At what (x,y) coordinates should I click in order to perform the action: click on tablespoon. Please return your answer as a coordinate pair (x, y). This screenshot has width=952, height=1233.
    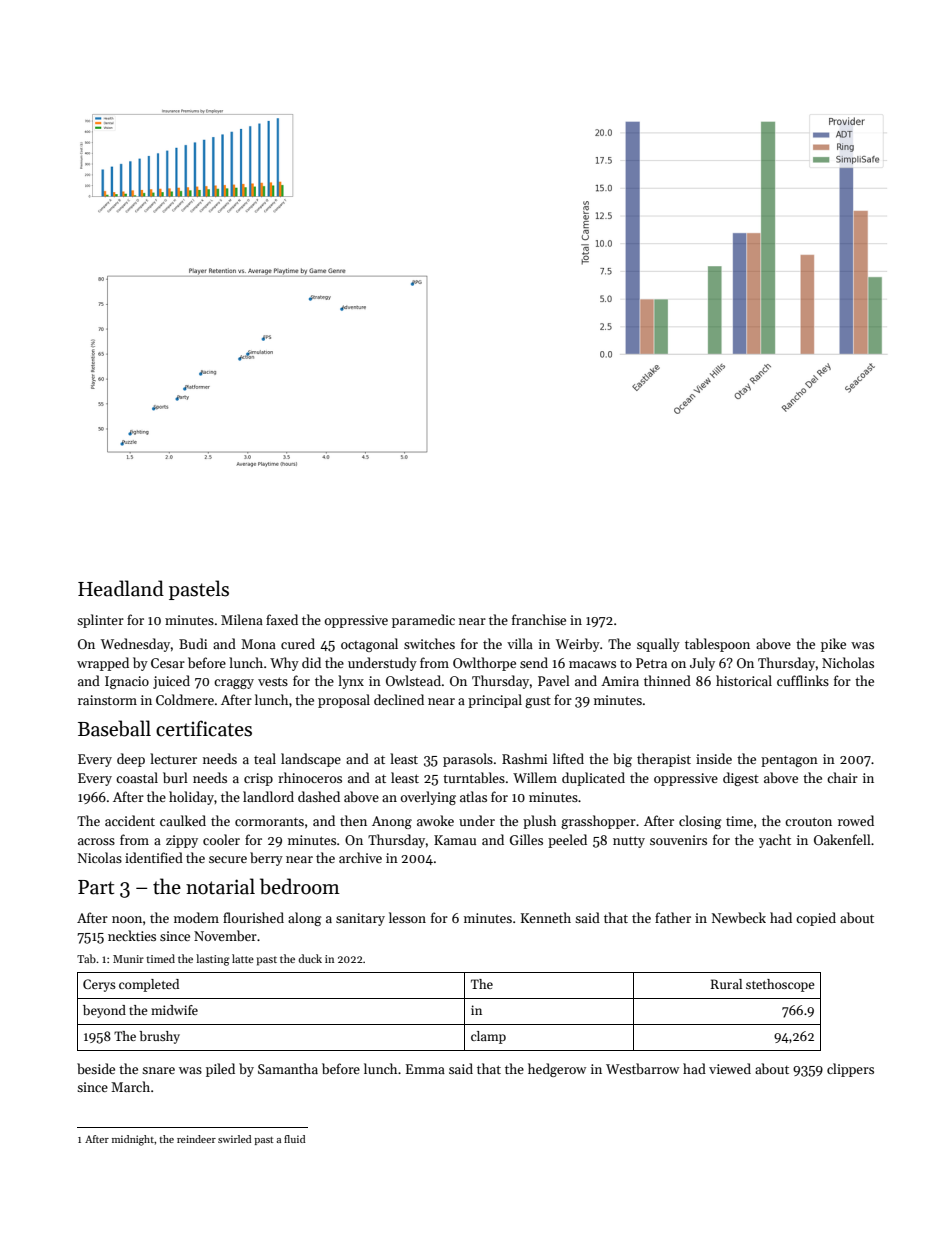
    Looking at the image, I should click on (717, 645).
